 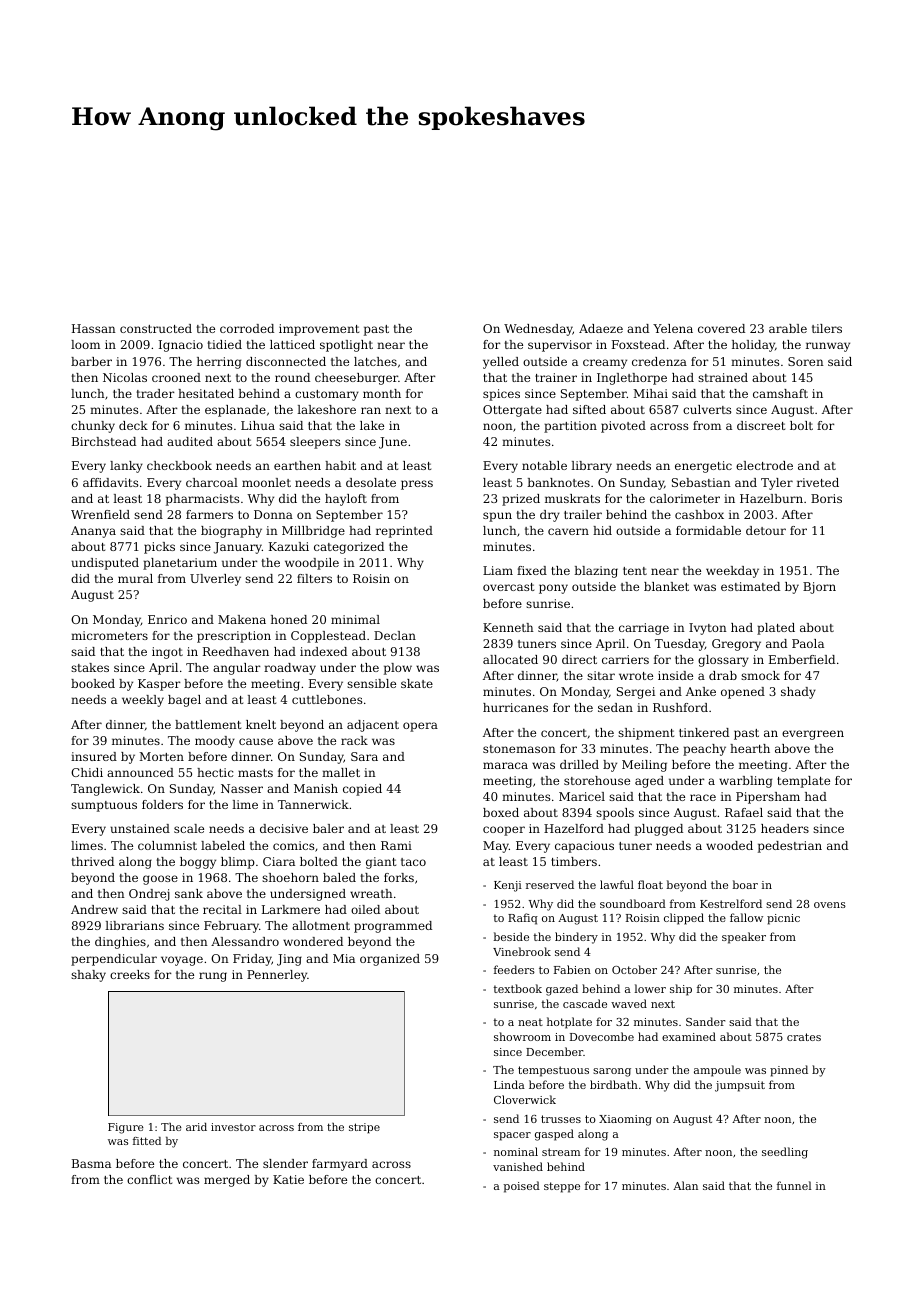 What do you see at coordinates (501, 812) in the image?
I see `boxed` at bounding box center [501, 812].
